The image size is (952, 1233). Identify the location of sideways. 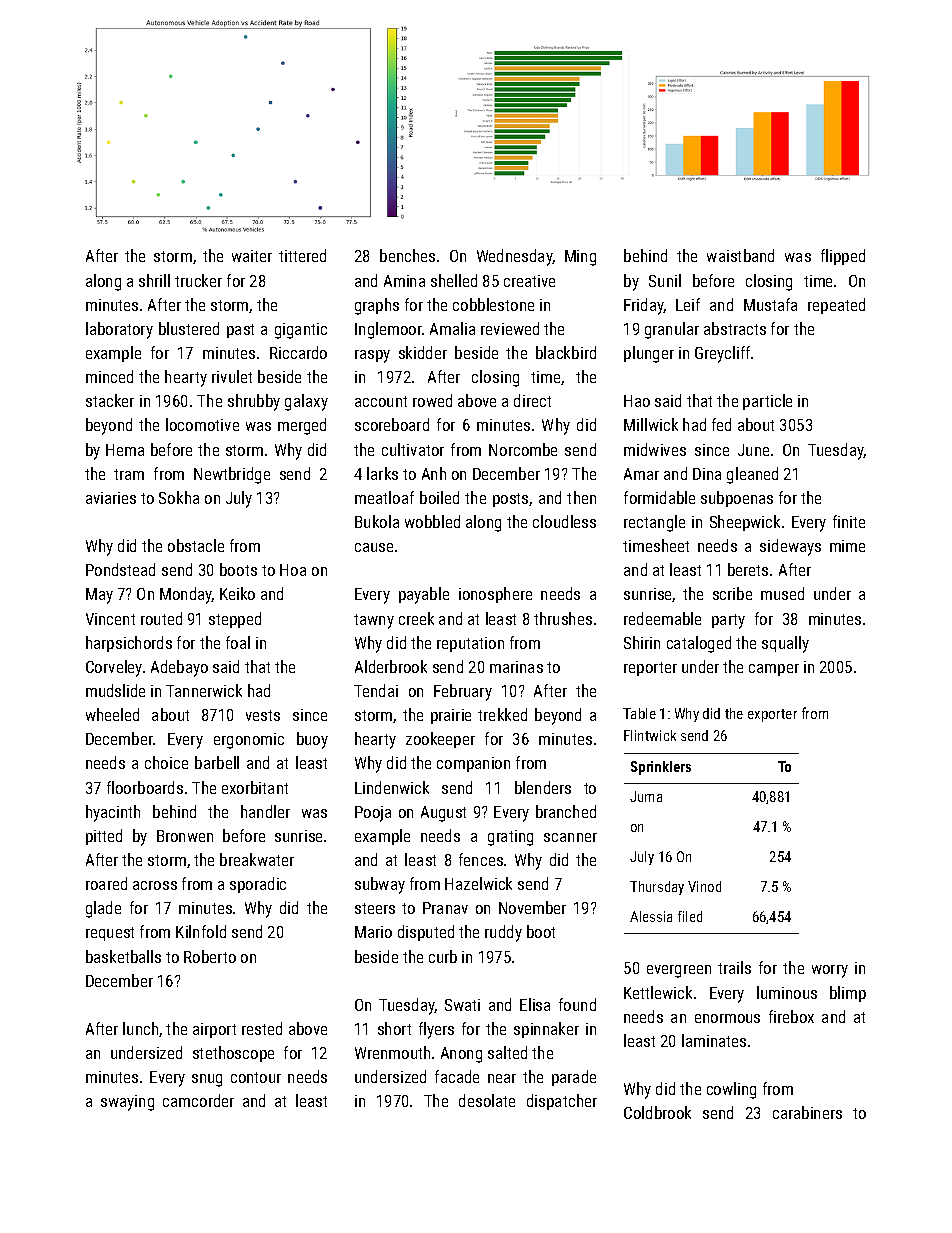
(790, 547).
